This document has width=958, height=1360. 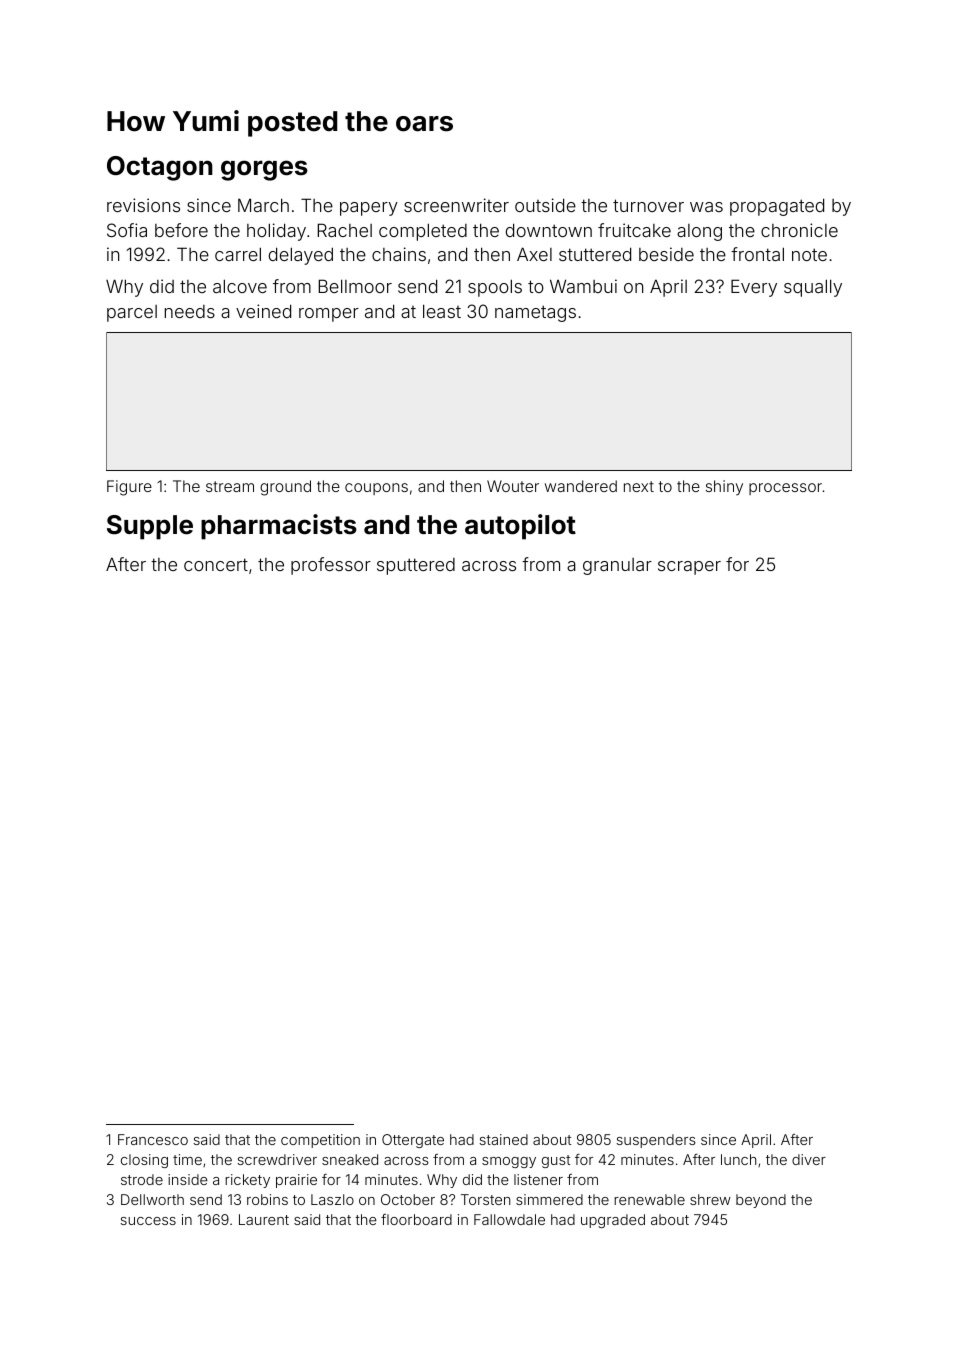 What do you see at coordinates (545, 205) in the document?
I see `outside` at bounding box center [545, 205].
